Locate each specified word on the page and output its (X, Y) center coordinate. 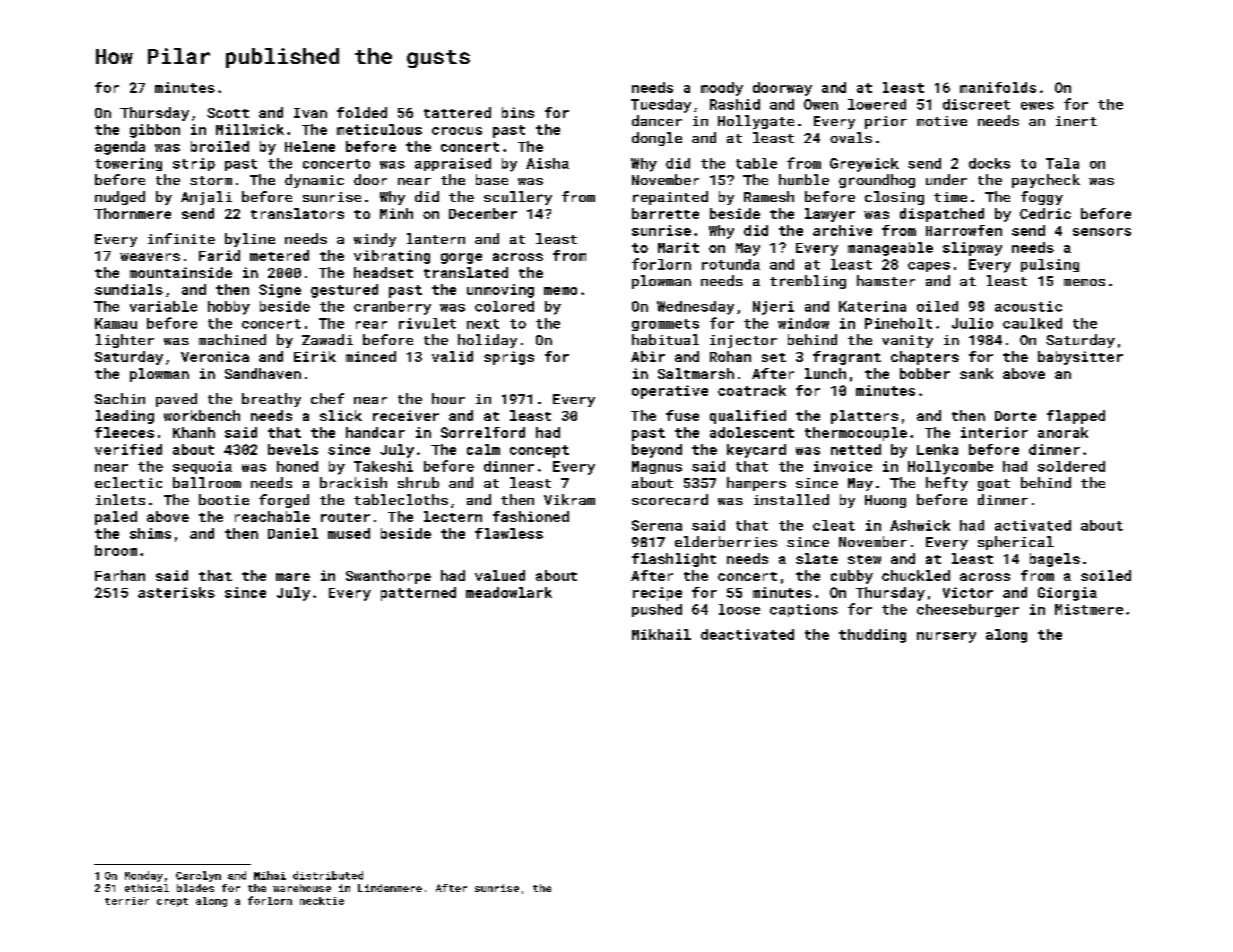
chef (327, 398)
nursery (946, 637)
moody (722, 89)
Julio (972, 323)
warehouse (302, 888)
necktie (322, 901)
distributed (328, 875)
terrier (127, 901)
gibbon (155, 131)
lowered (877, 104)
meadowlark (509, 592)
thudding (872, 636)
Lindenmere (390, 888)
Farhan (120, 575)
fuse (682, 415)
